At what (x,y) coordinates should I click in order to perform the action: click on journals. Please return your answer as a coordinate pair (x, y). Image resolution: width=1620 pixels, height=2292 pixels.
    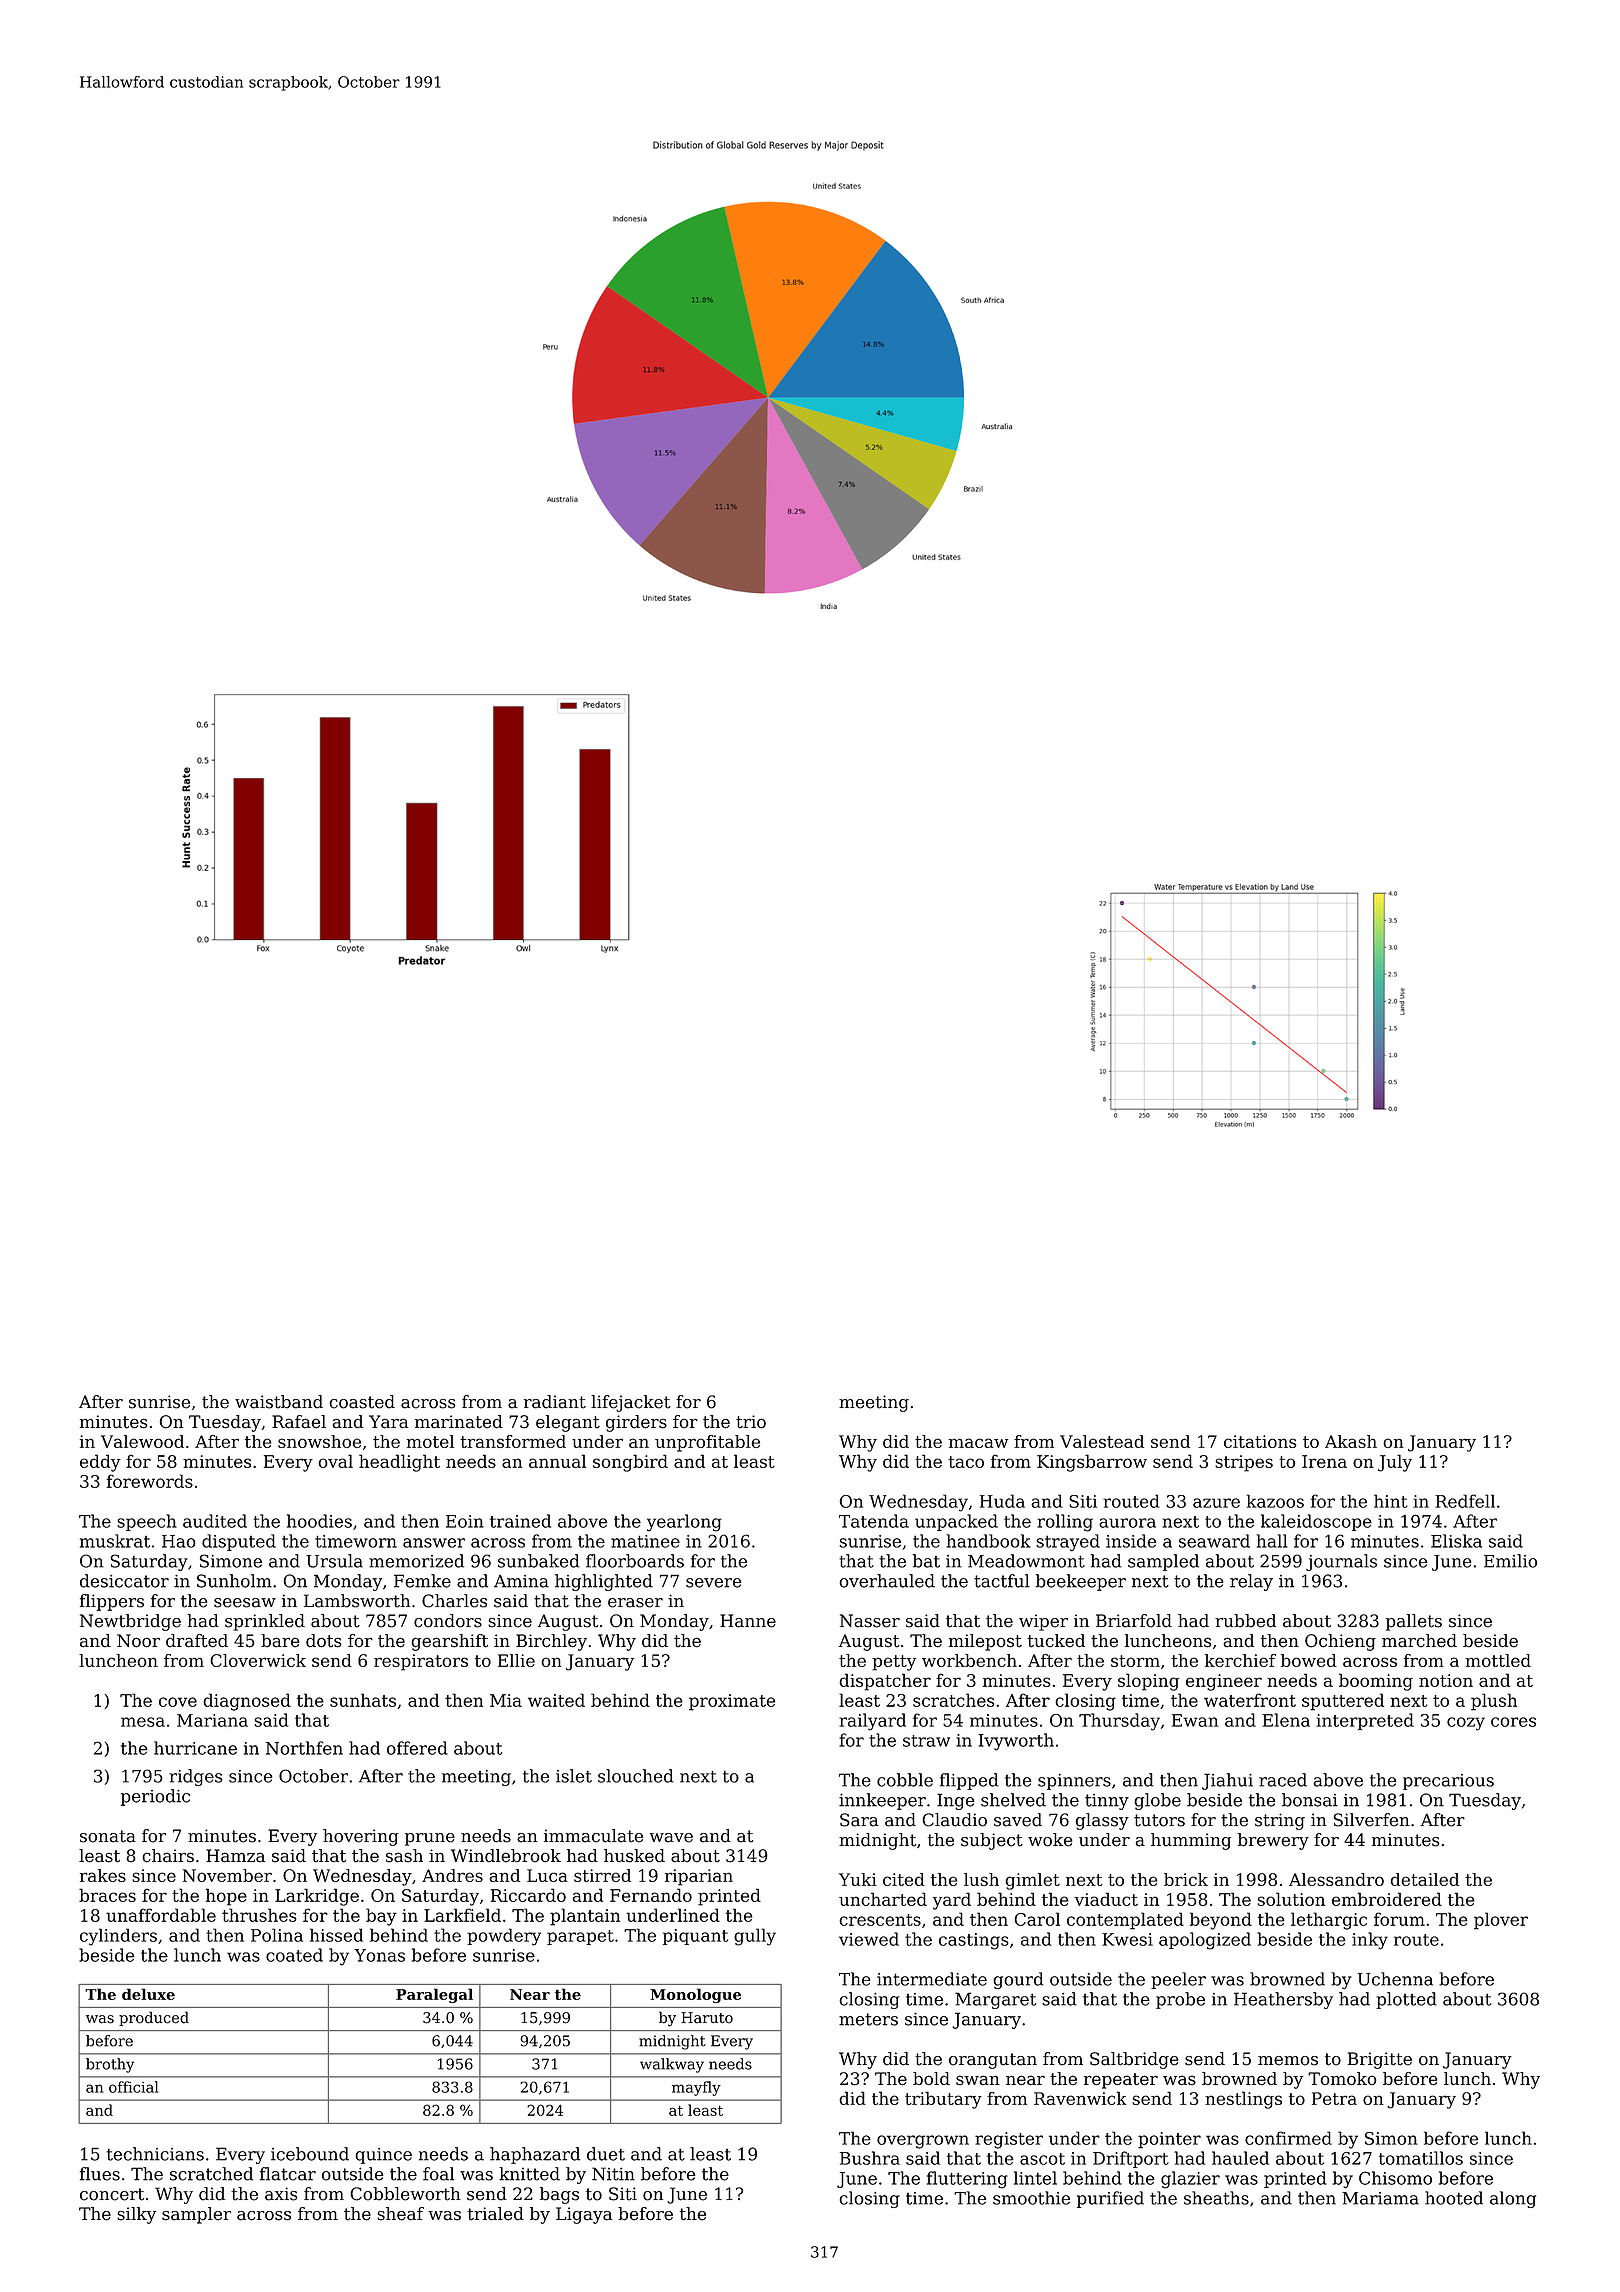
    Looking at the image, I should click on (1341, 1562).
